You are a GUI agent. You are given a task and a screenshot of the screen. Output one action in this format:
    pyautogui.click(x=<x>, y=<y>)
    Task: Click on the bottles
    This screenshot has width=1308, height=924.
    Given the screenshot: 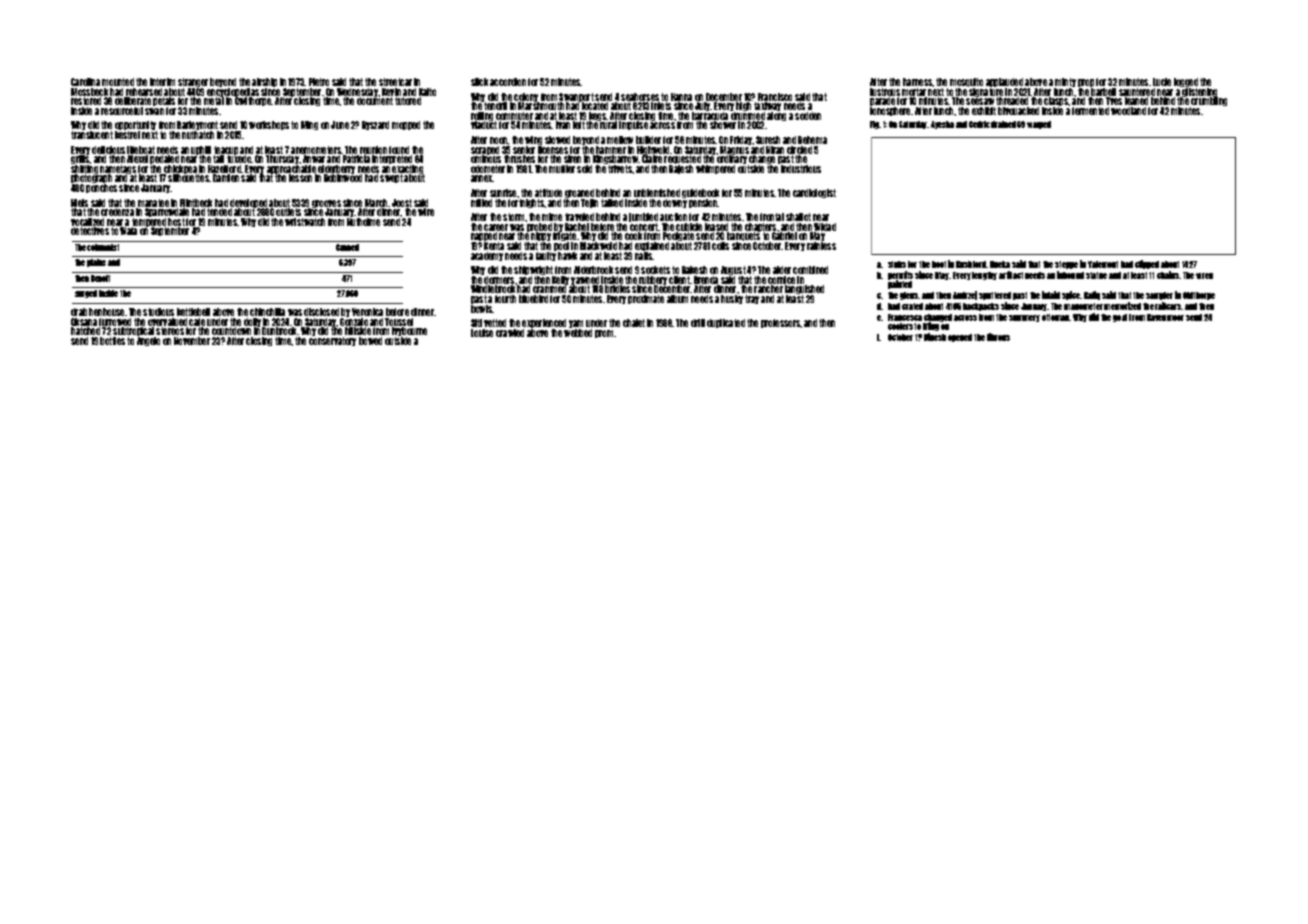 What is the action you would take?
    pyautogui.click(x=112, y=341)
